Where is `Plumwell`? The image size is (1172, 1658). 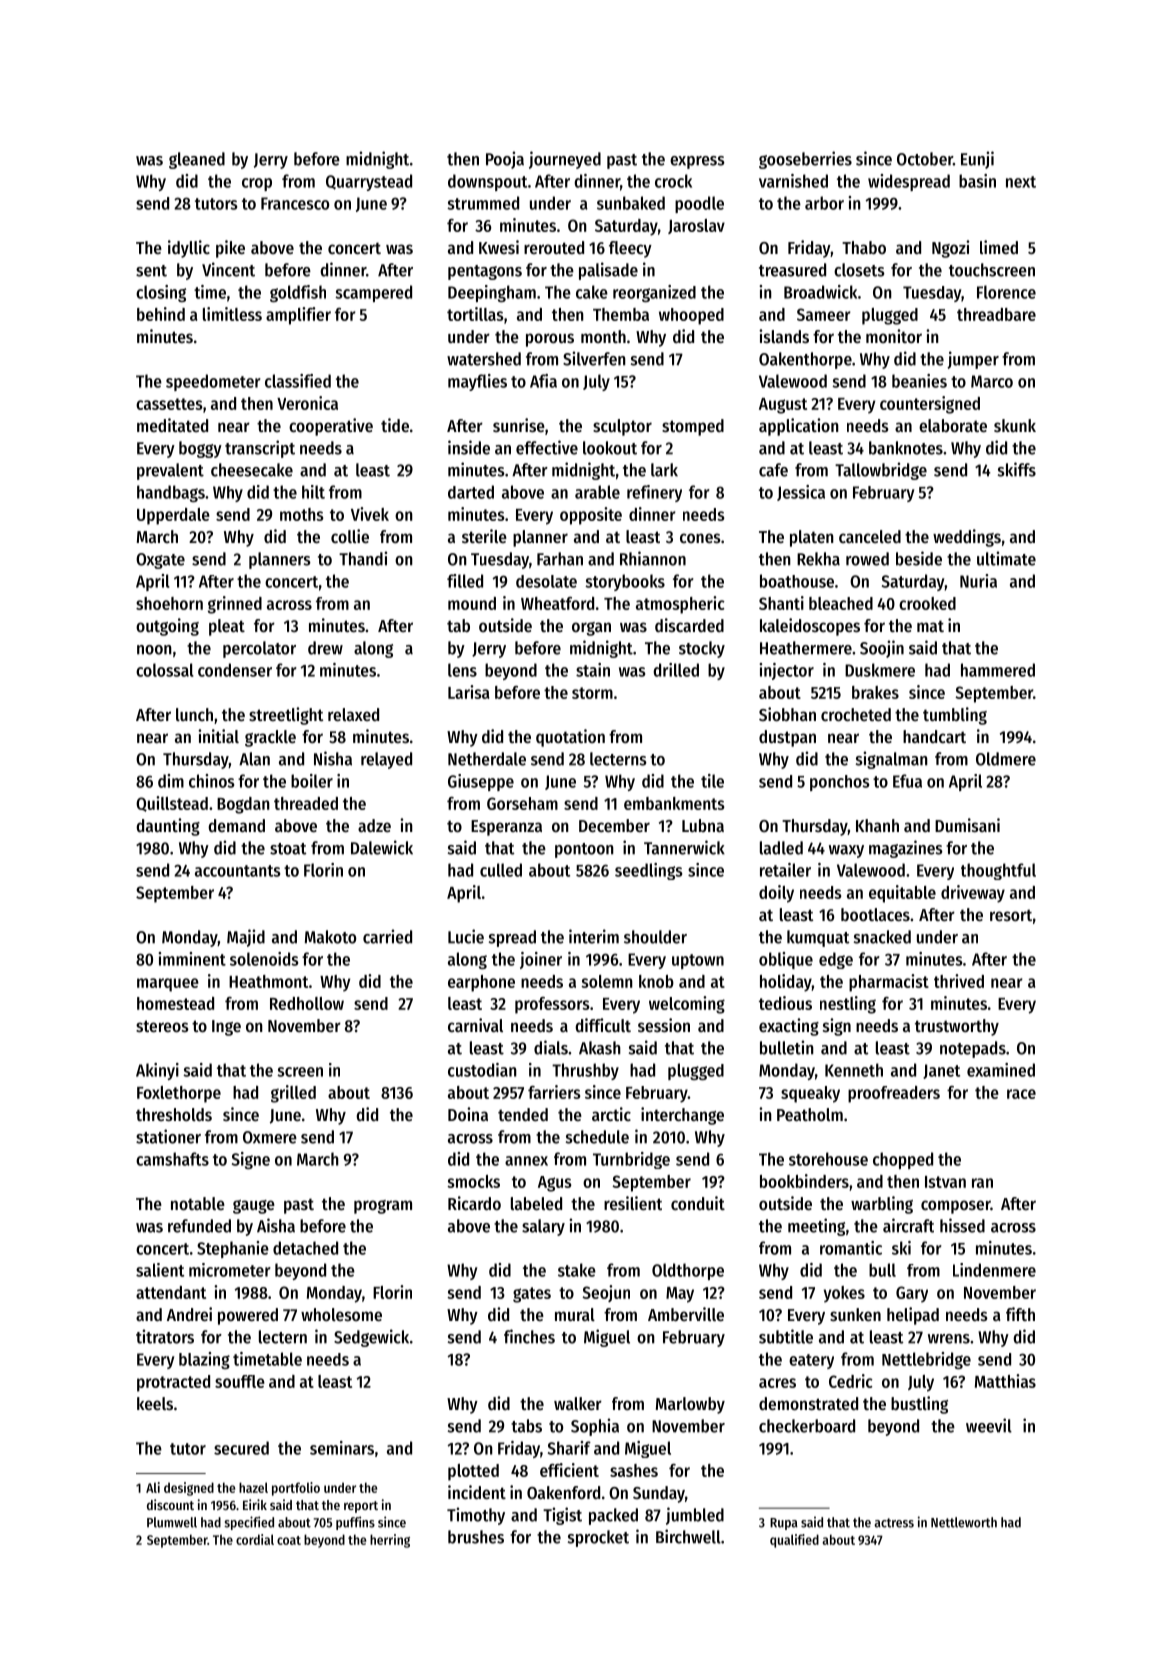
Plumwell is located at coordinates (172, 1522).
